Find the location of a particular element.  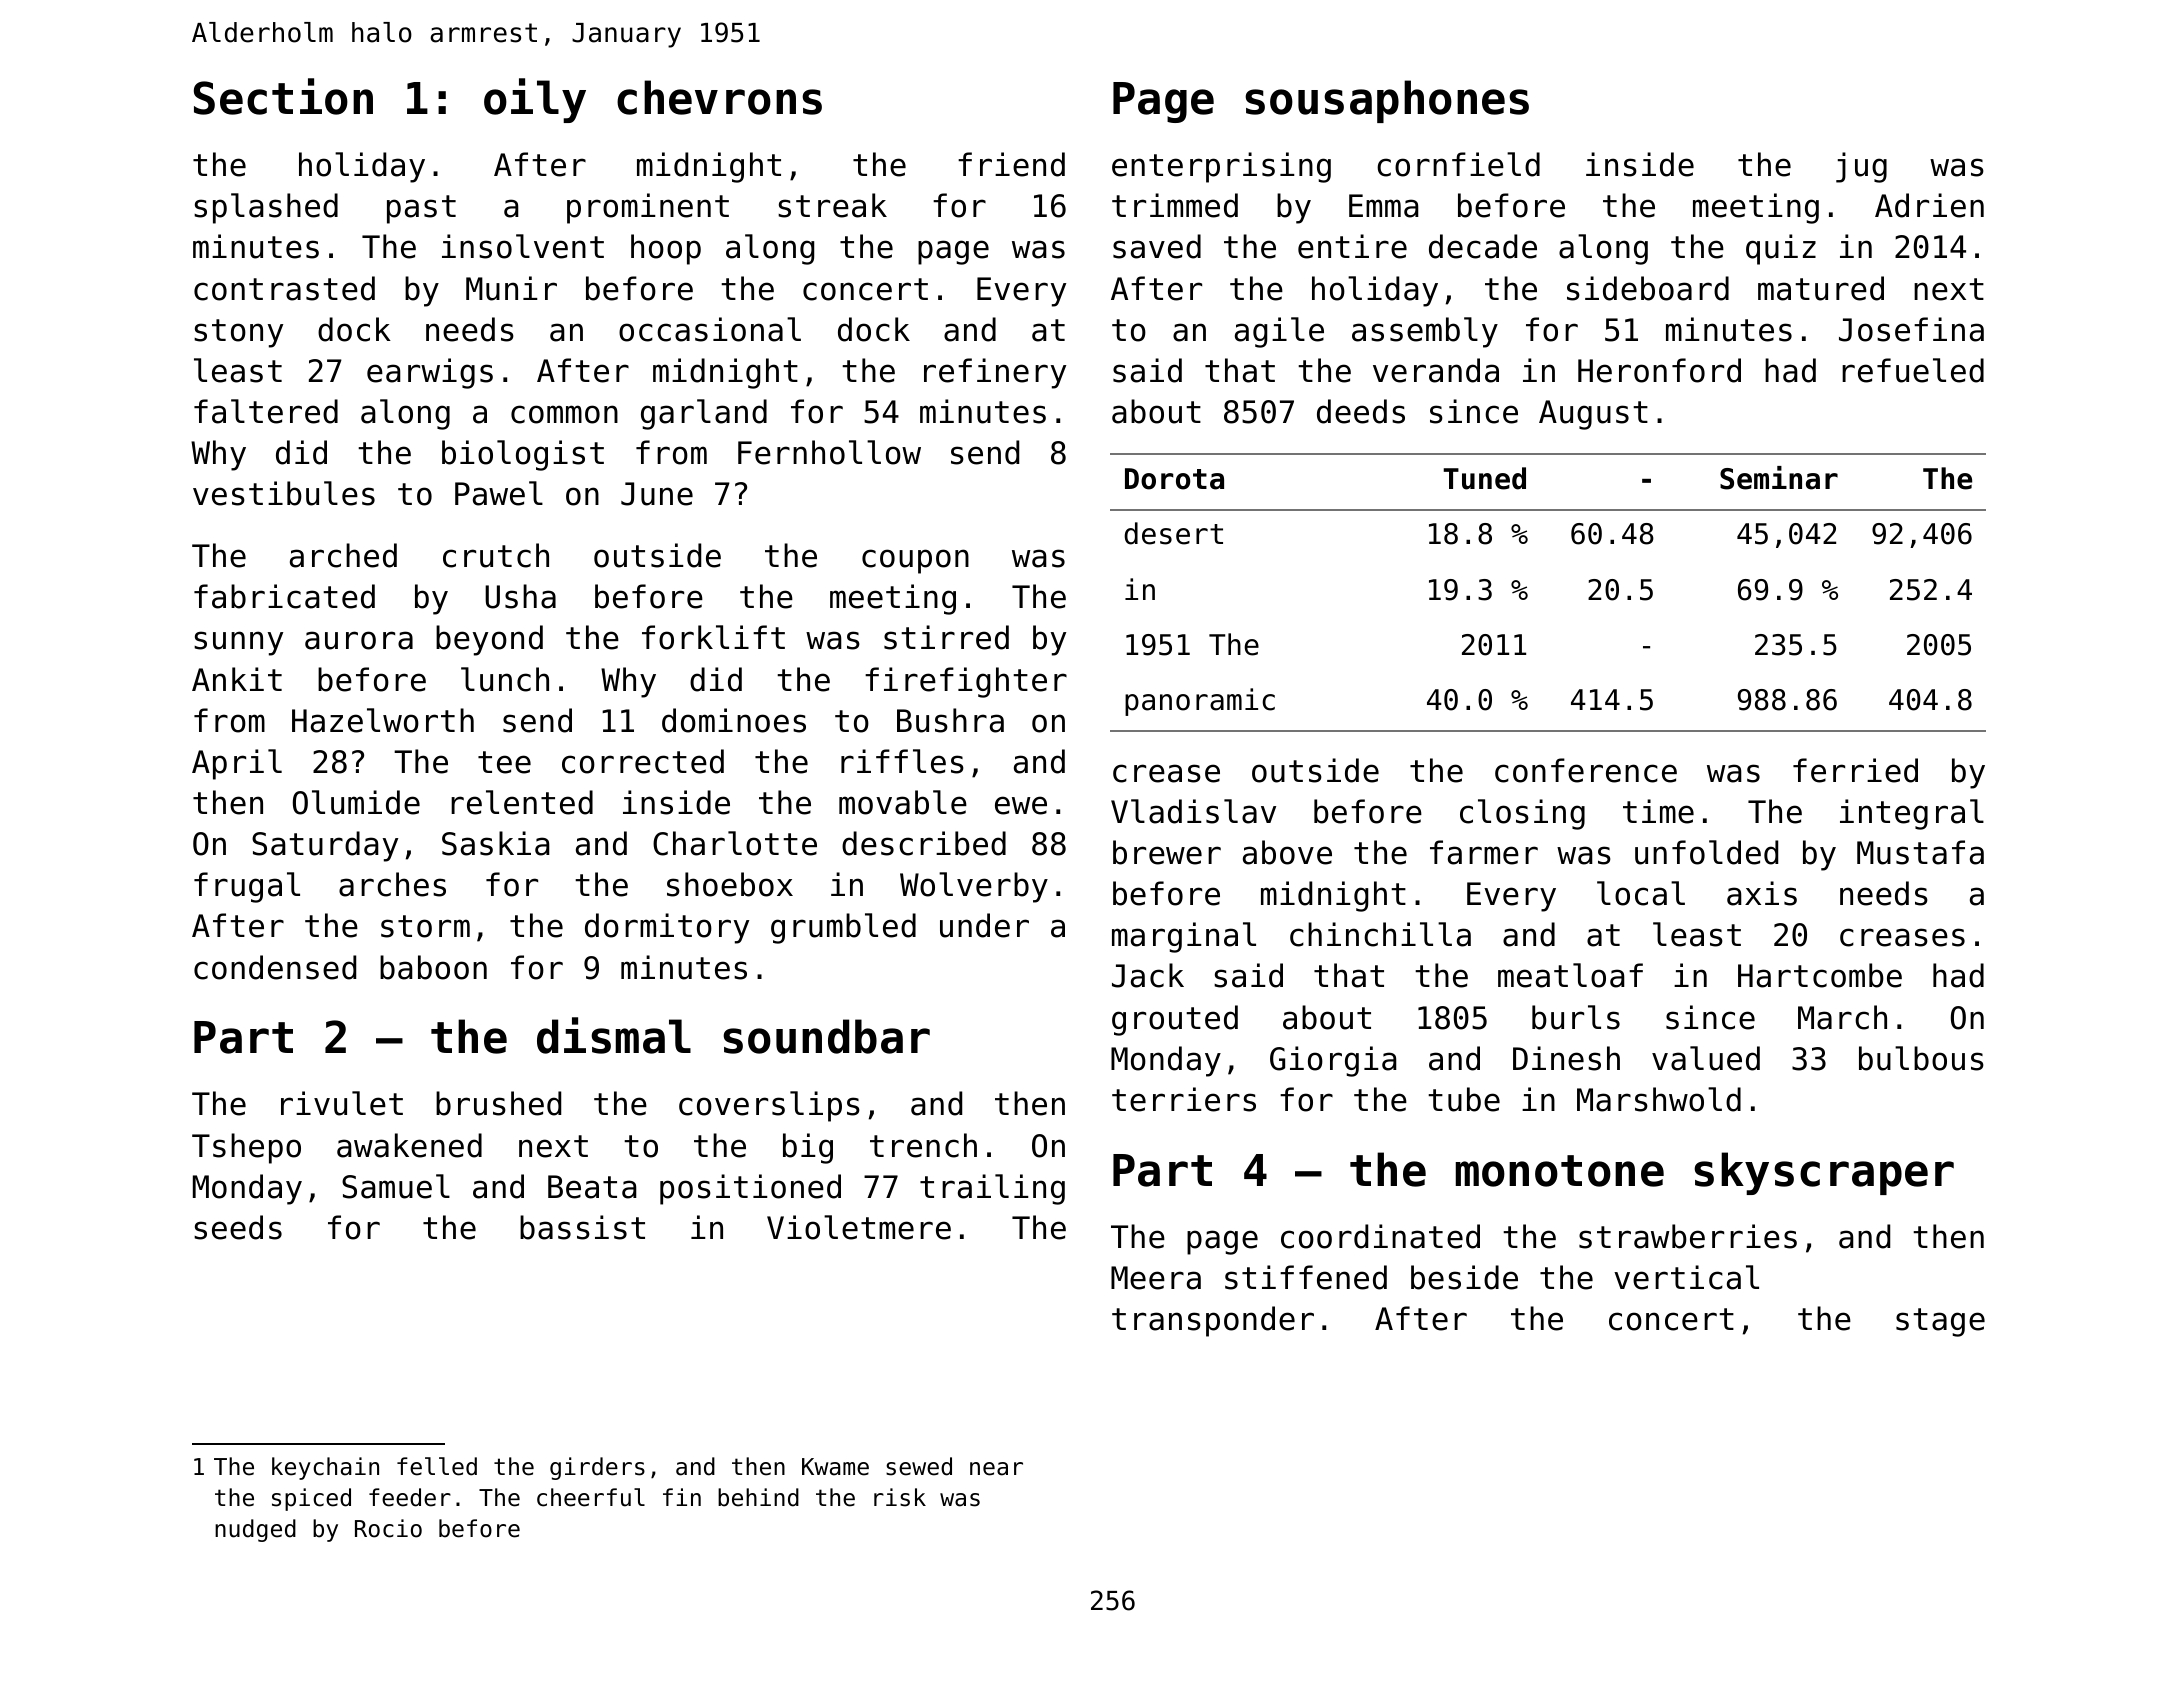

keychain is located at coordinates (325, 1468).
